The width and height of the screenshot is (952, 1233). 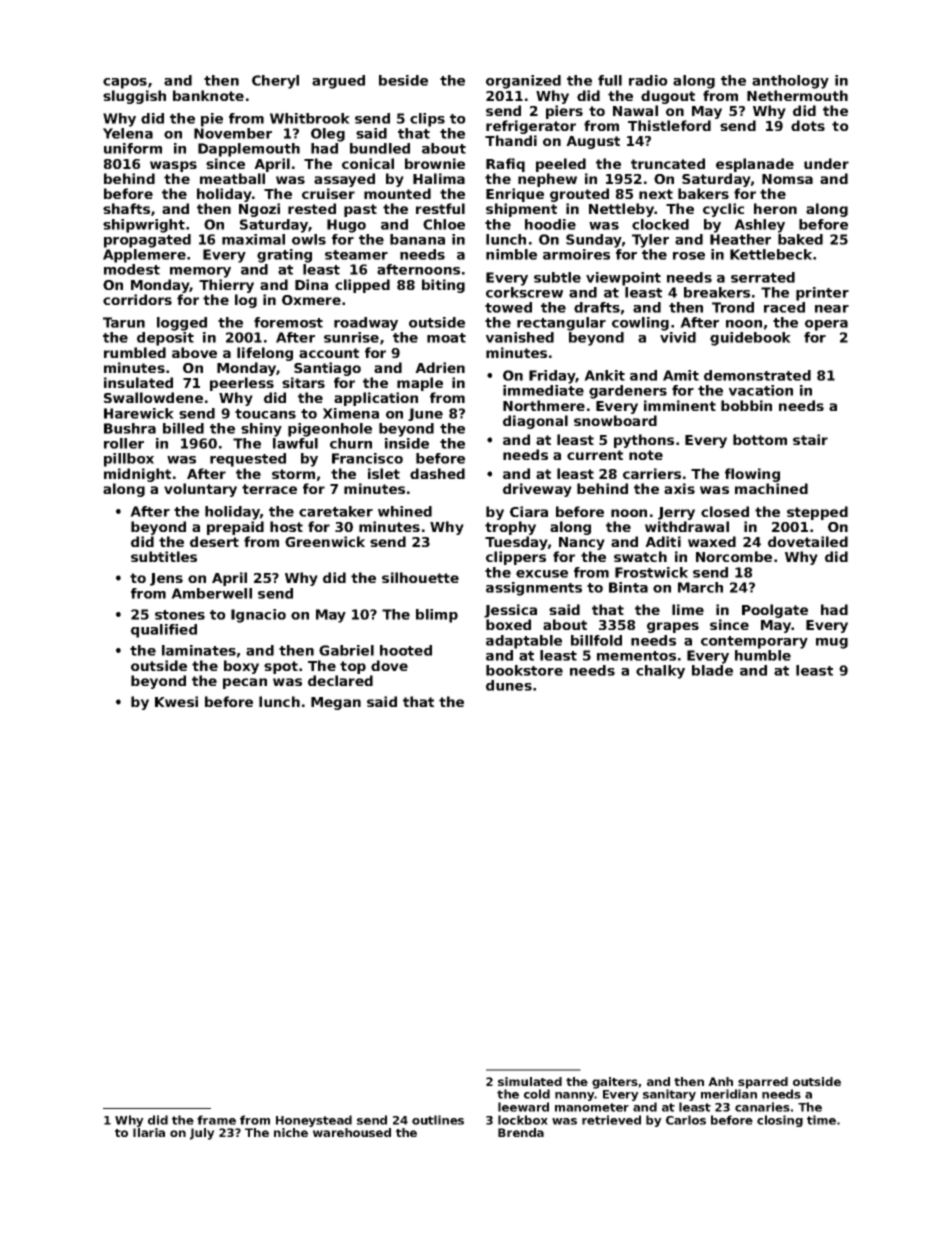 What do you see at coordinates (521, 1132) in the screenshot?
I see `Brenda` at bounding box center [521, 1132].
